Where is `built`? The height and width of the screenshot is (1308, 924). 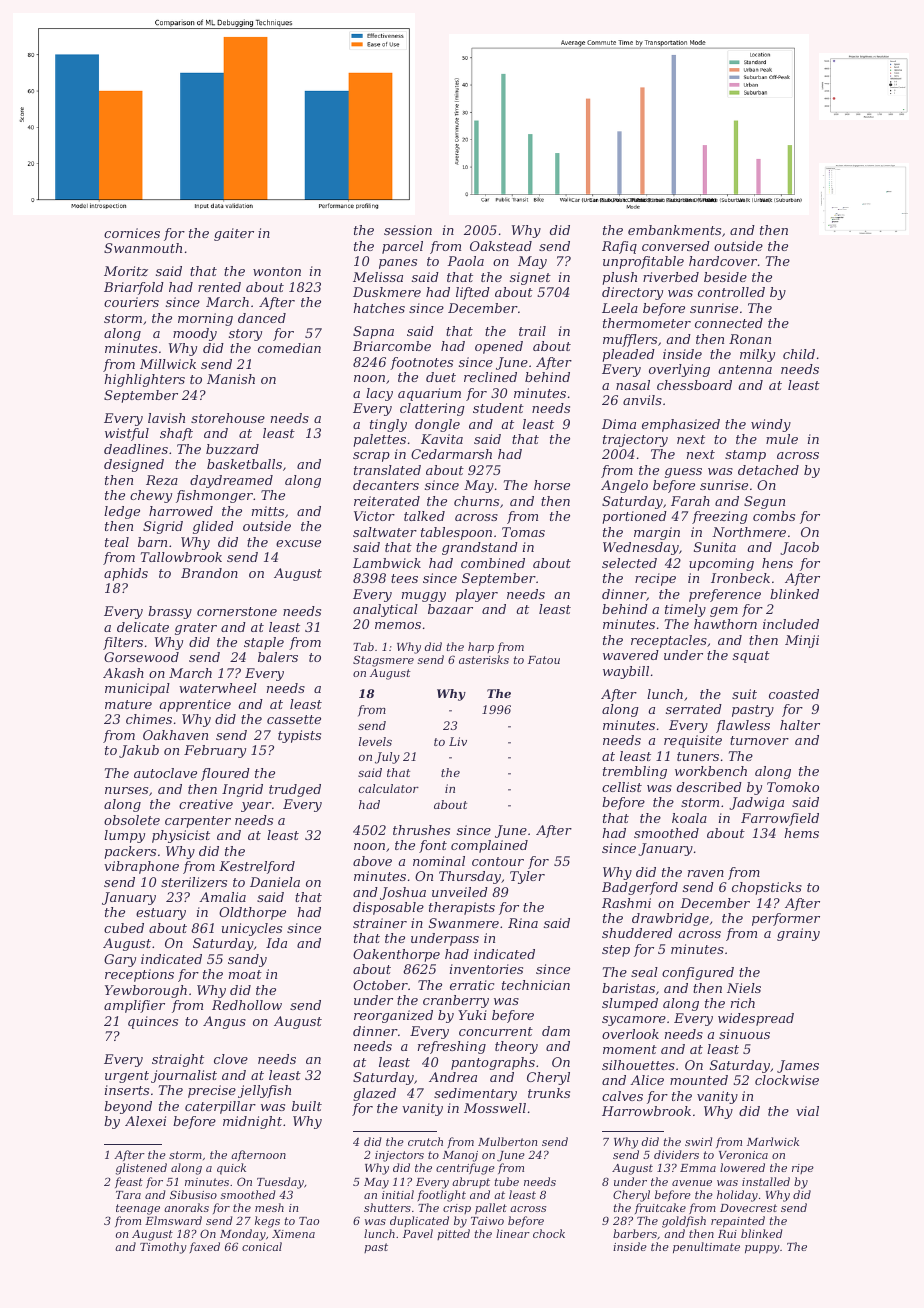
built is located at coordinates (307, 1106).
